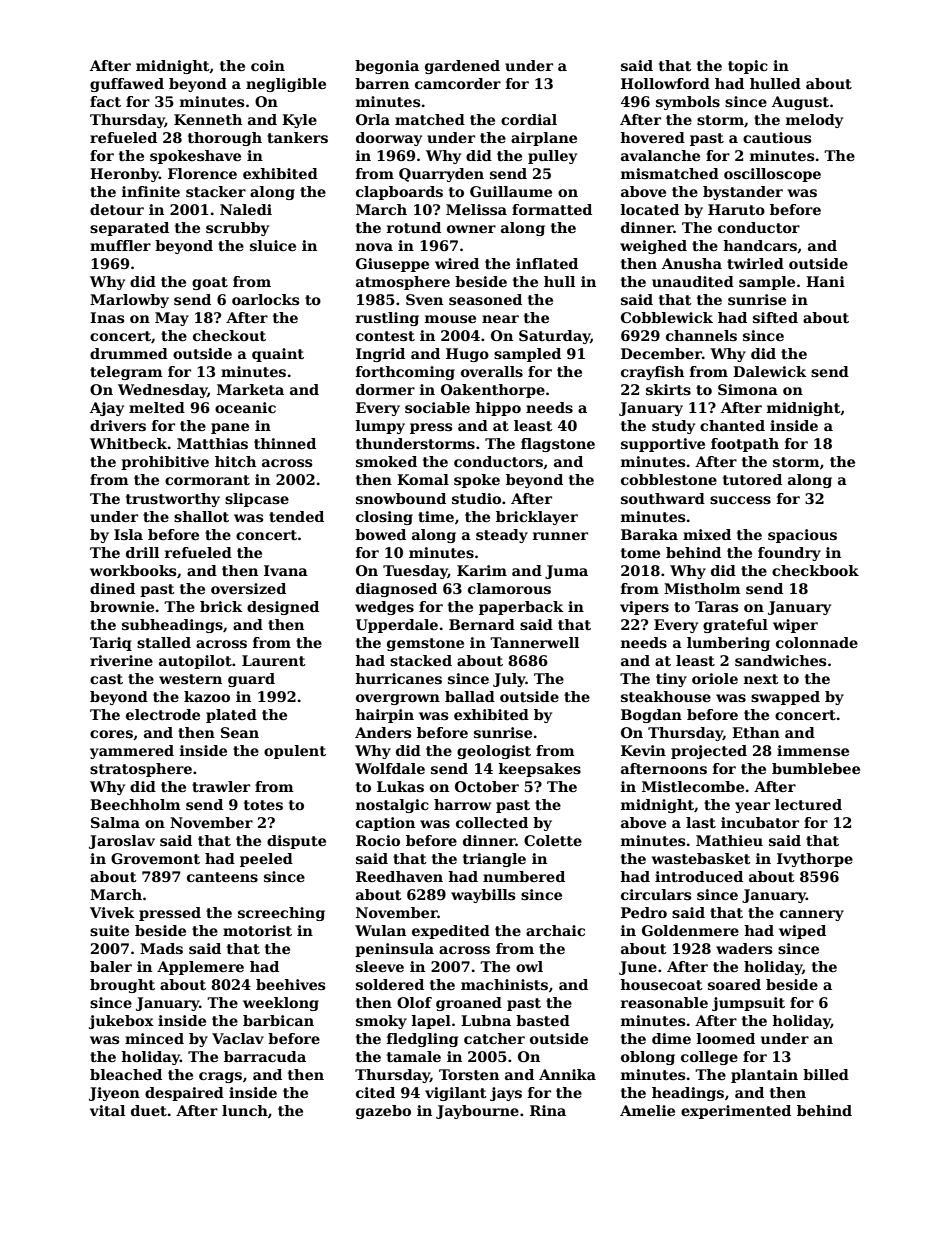 This screenshot has height=1233, width=952. What do you see at coordinates (127, 85) in the screenshot?
I see `guffawed` at bounding box center [127, 85].
